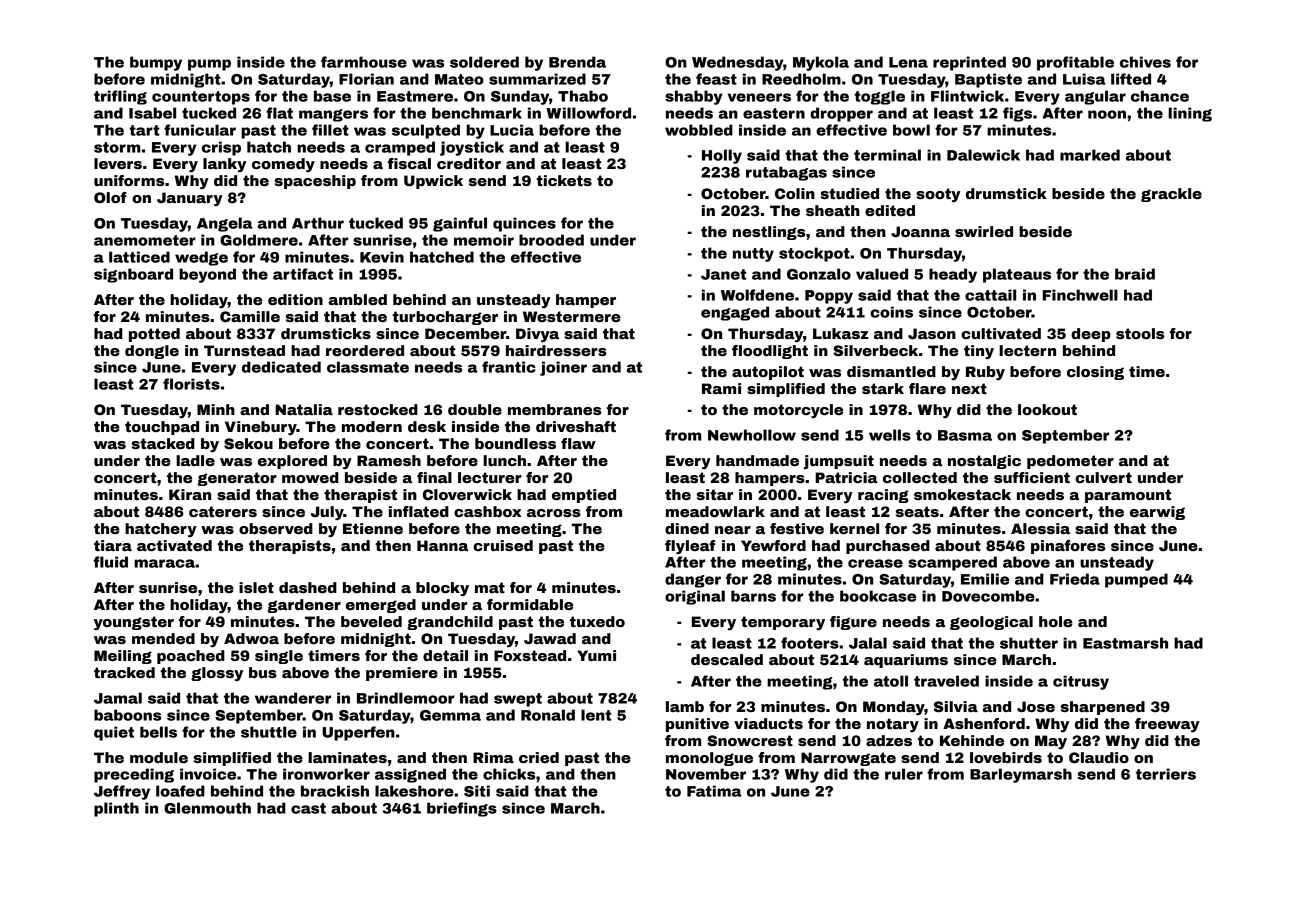 The width and height of the screenshot is (1308, 924). I want to click on reprinted, so click(969, 63).
